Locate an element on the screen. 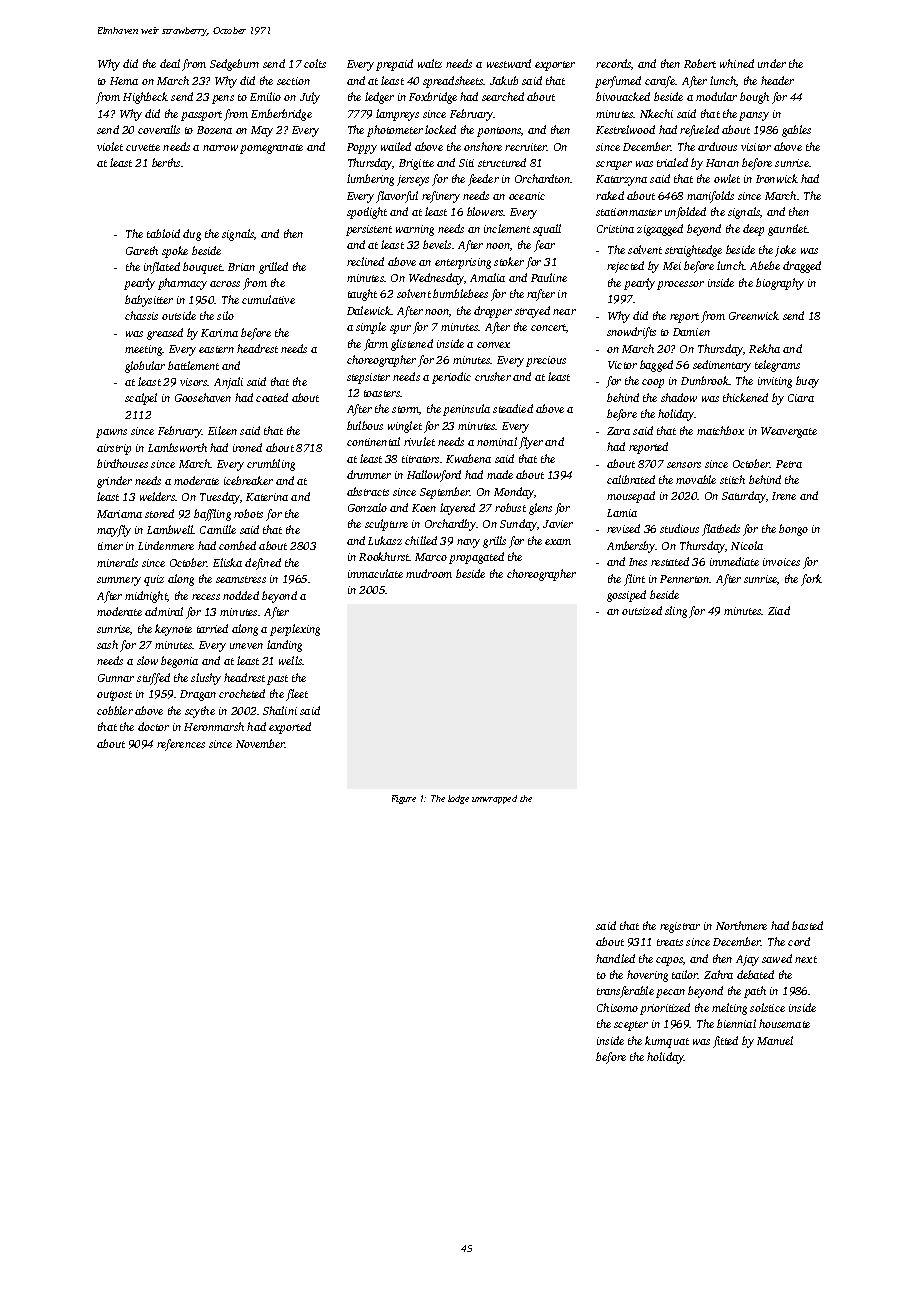  bevels is located at coordinates (437, 244).
